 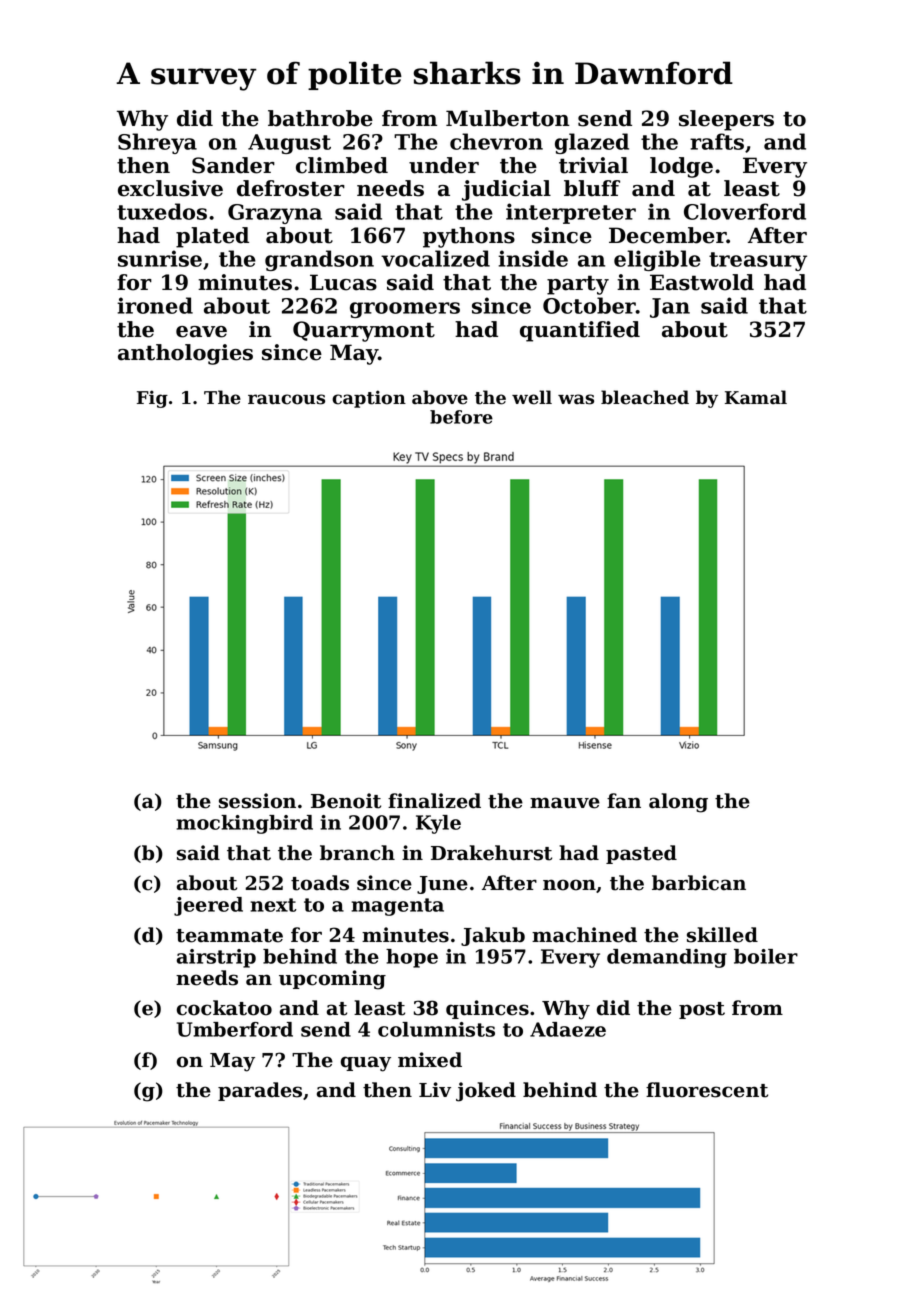 What do you see at coordinates (461, 417) in the document?
I see `before` at bounding box center [461, 417].
